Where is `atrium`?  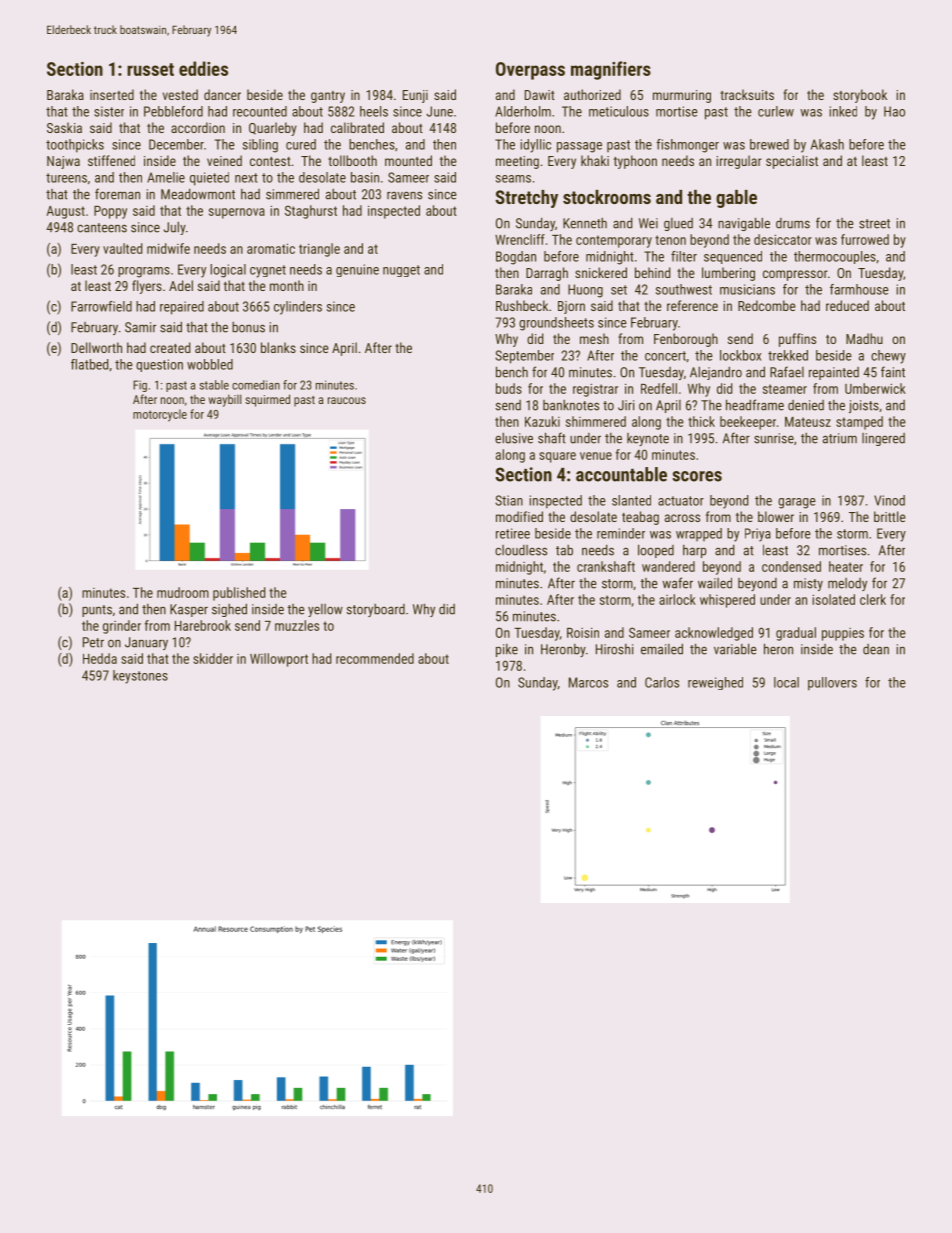
atrium is located at coordinates (840, 438).
